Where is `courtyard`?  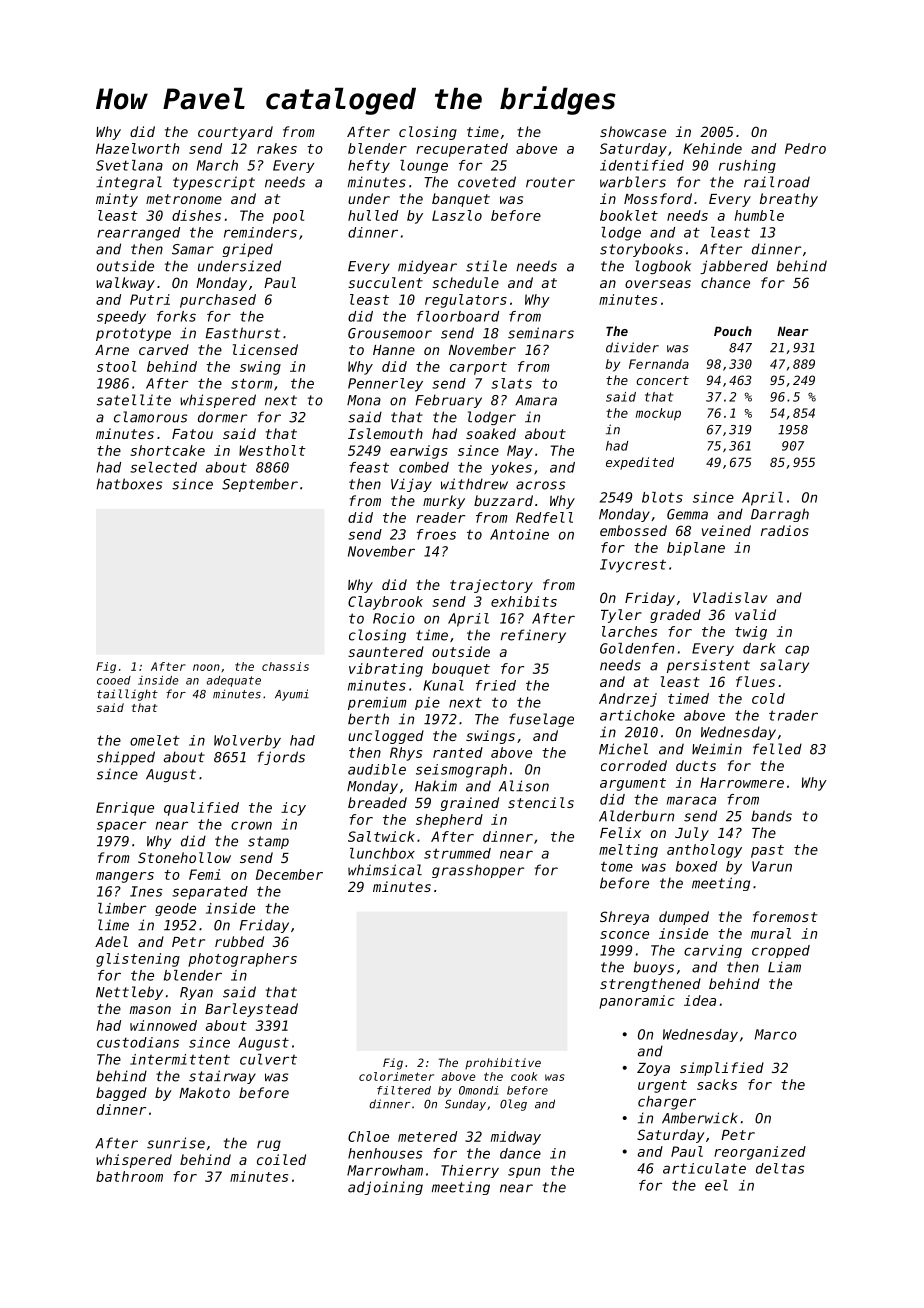 courtyard is located at coordinates (235, 133).
